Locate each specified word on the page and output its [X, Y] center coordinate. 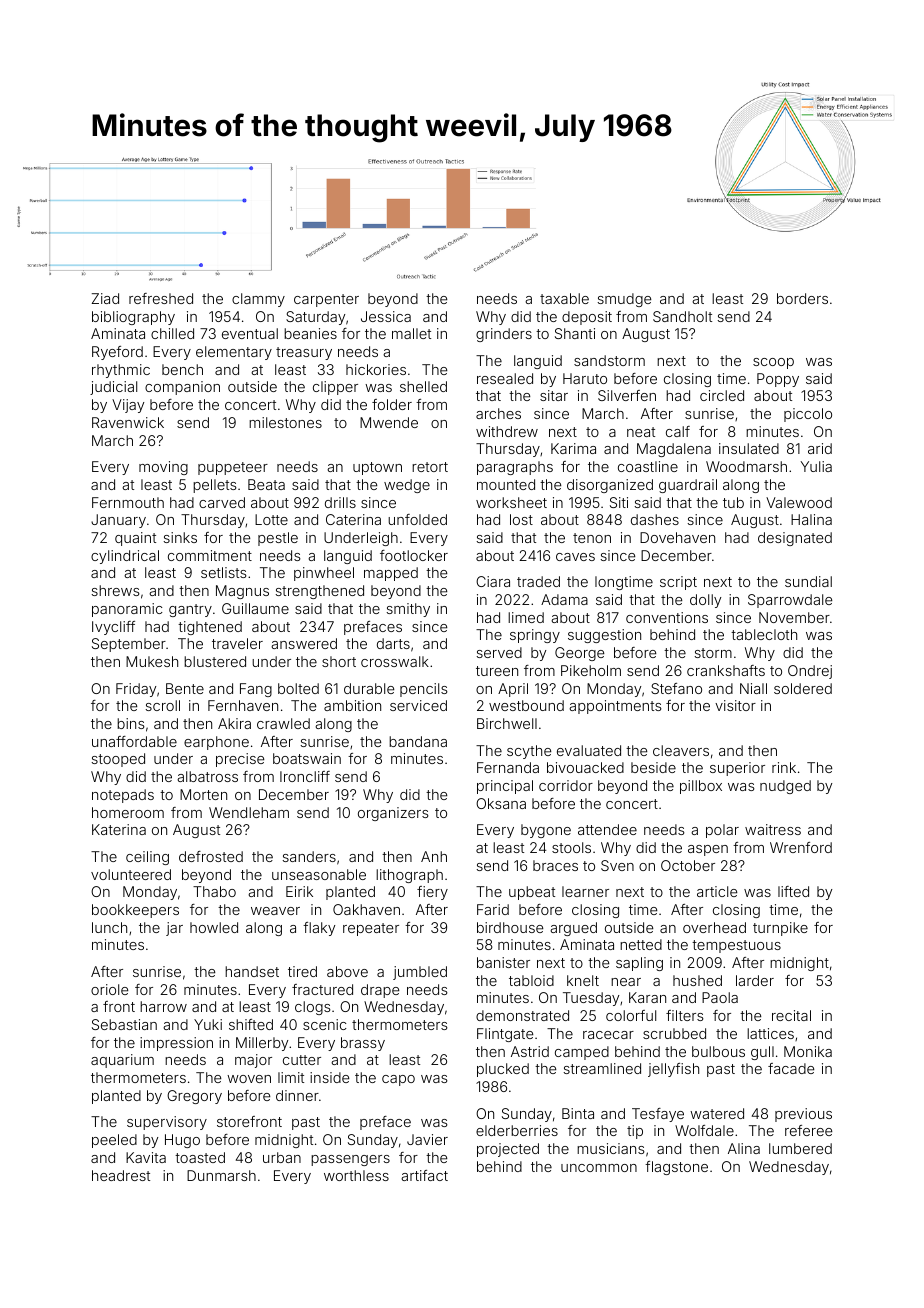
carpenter [326, 300]
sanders [309, 856]
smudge [624, 300]
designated [795, 539]
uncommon [599, 1168]
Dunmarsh [221, 1175]
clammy [258, 300]
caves [575, 557]
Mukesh [152, 661]
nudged [785, 787]
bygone [546, 831]
